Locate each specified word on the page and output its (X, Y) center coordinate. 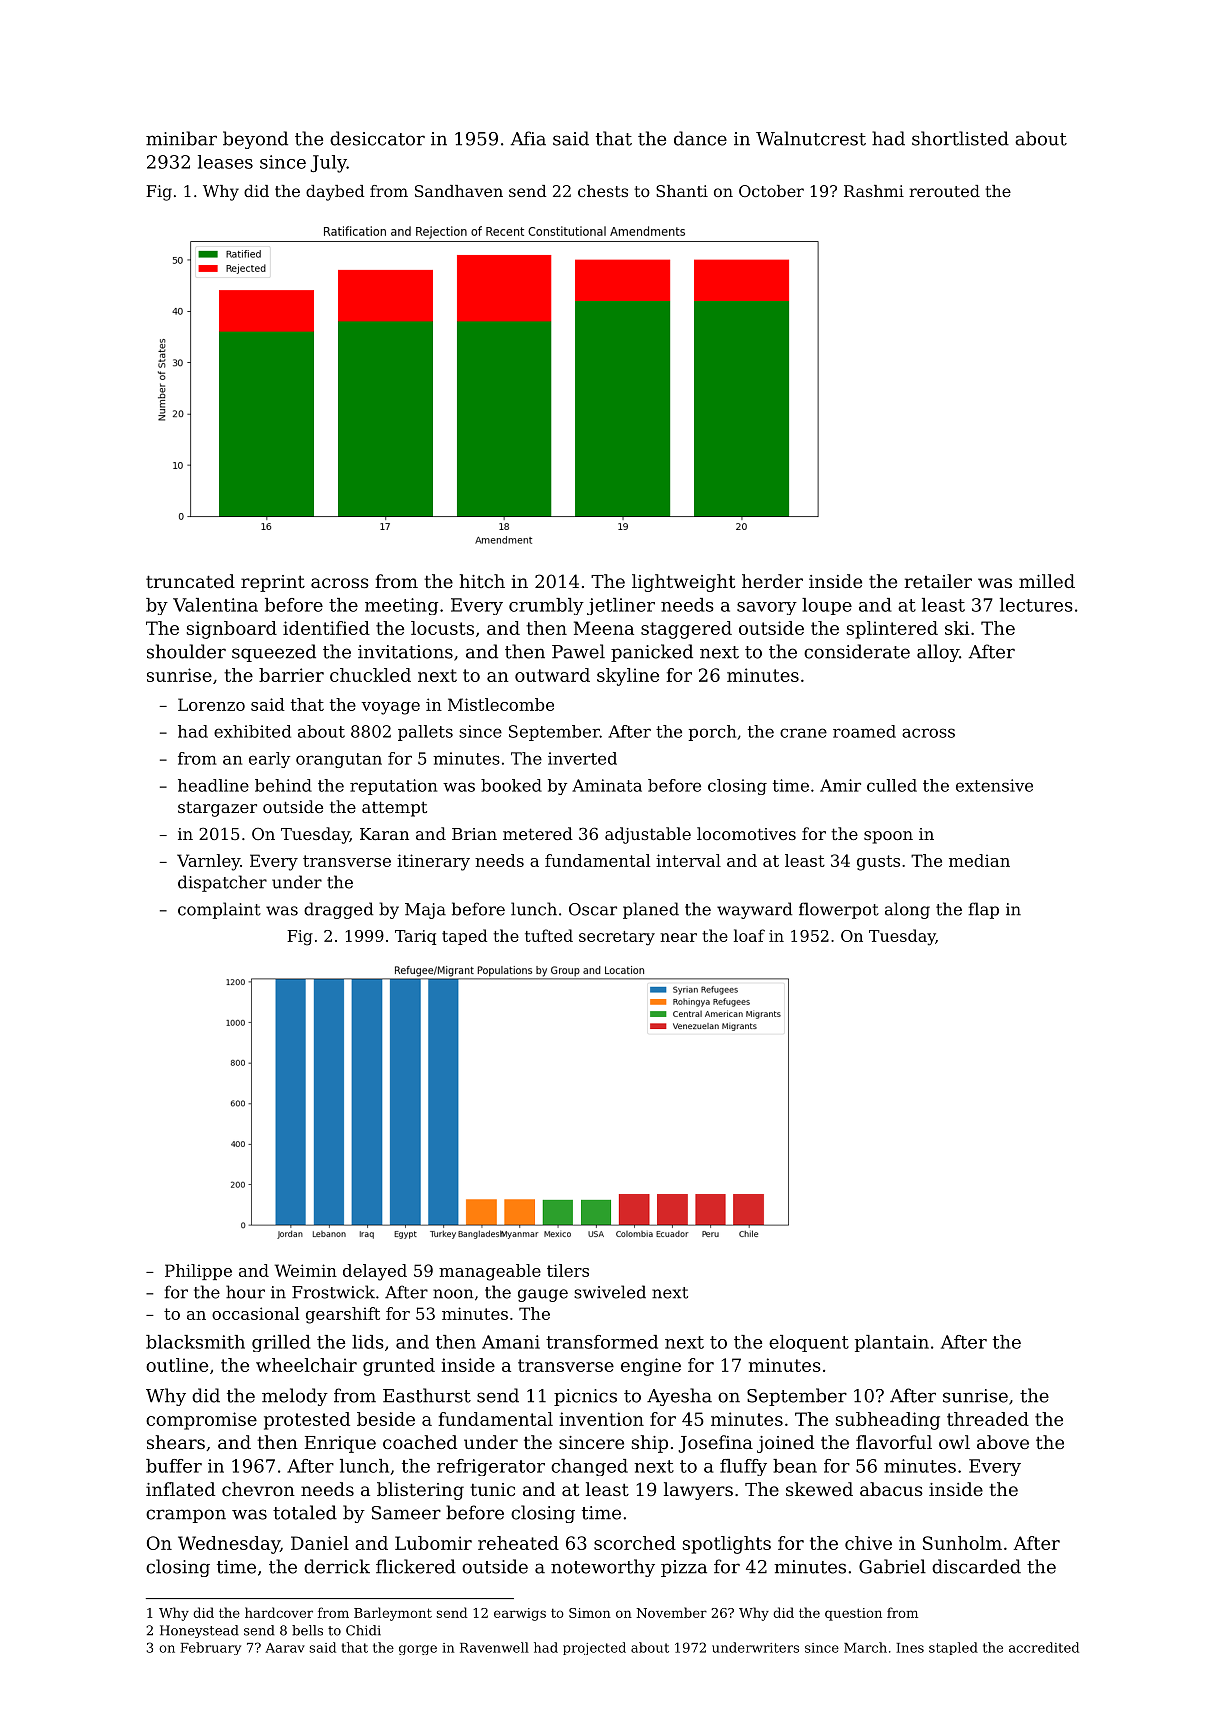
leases (225, 162)
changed (589, 1467)
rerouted (944, 191)
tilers (568, 1270)
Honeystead (199, 1631)
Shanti (682, 191)
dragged (338, 910)
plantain (892, 1343)
